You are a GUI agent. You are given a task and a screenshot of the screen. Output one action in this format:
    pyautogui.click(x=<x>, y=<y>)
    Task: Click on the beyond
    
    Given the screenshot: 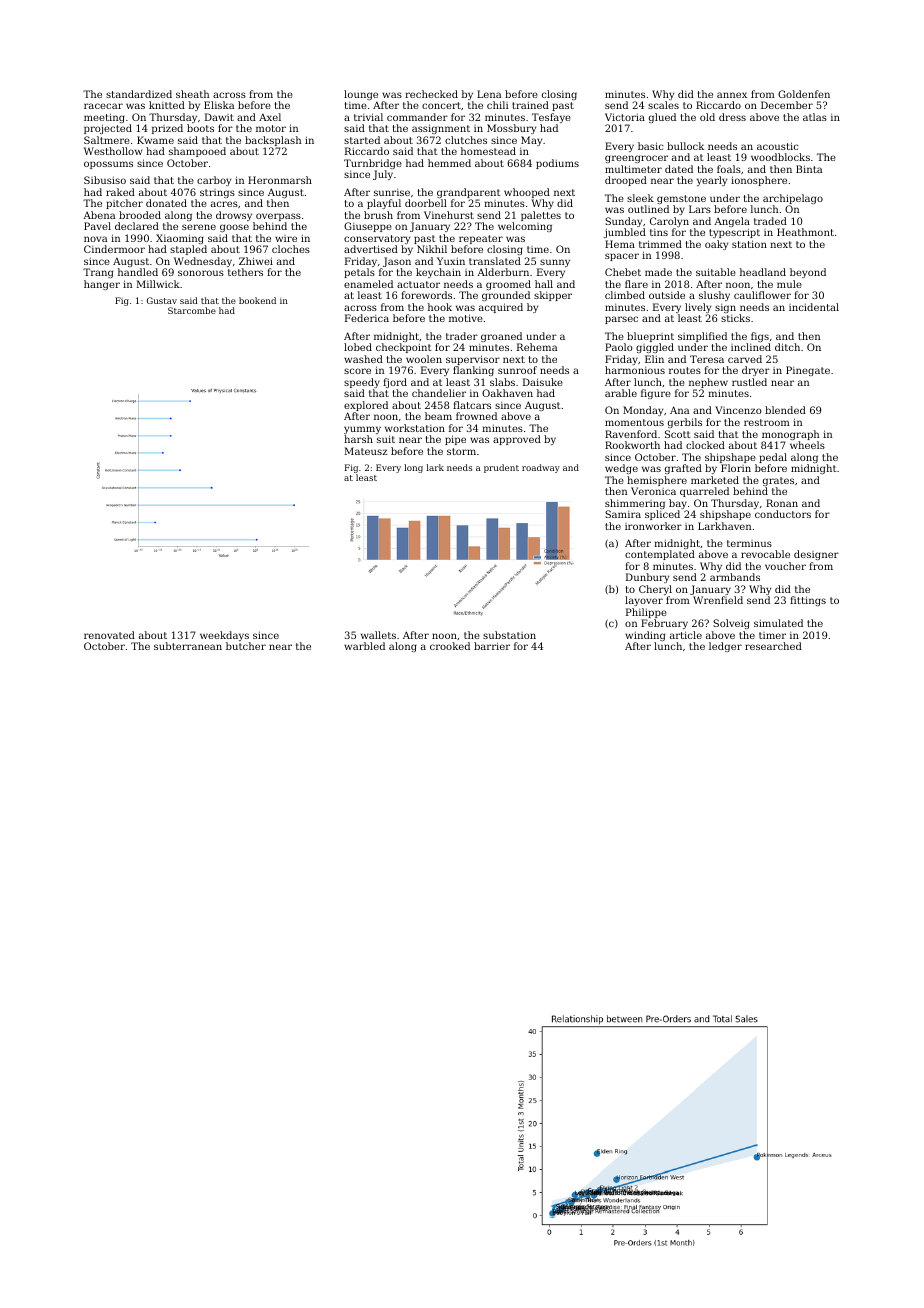 What is the action you would take?
    pyautogui.click(x=808, y=273)
